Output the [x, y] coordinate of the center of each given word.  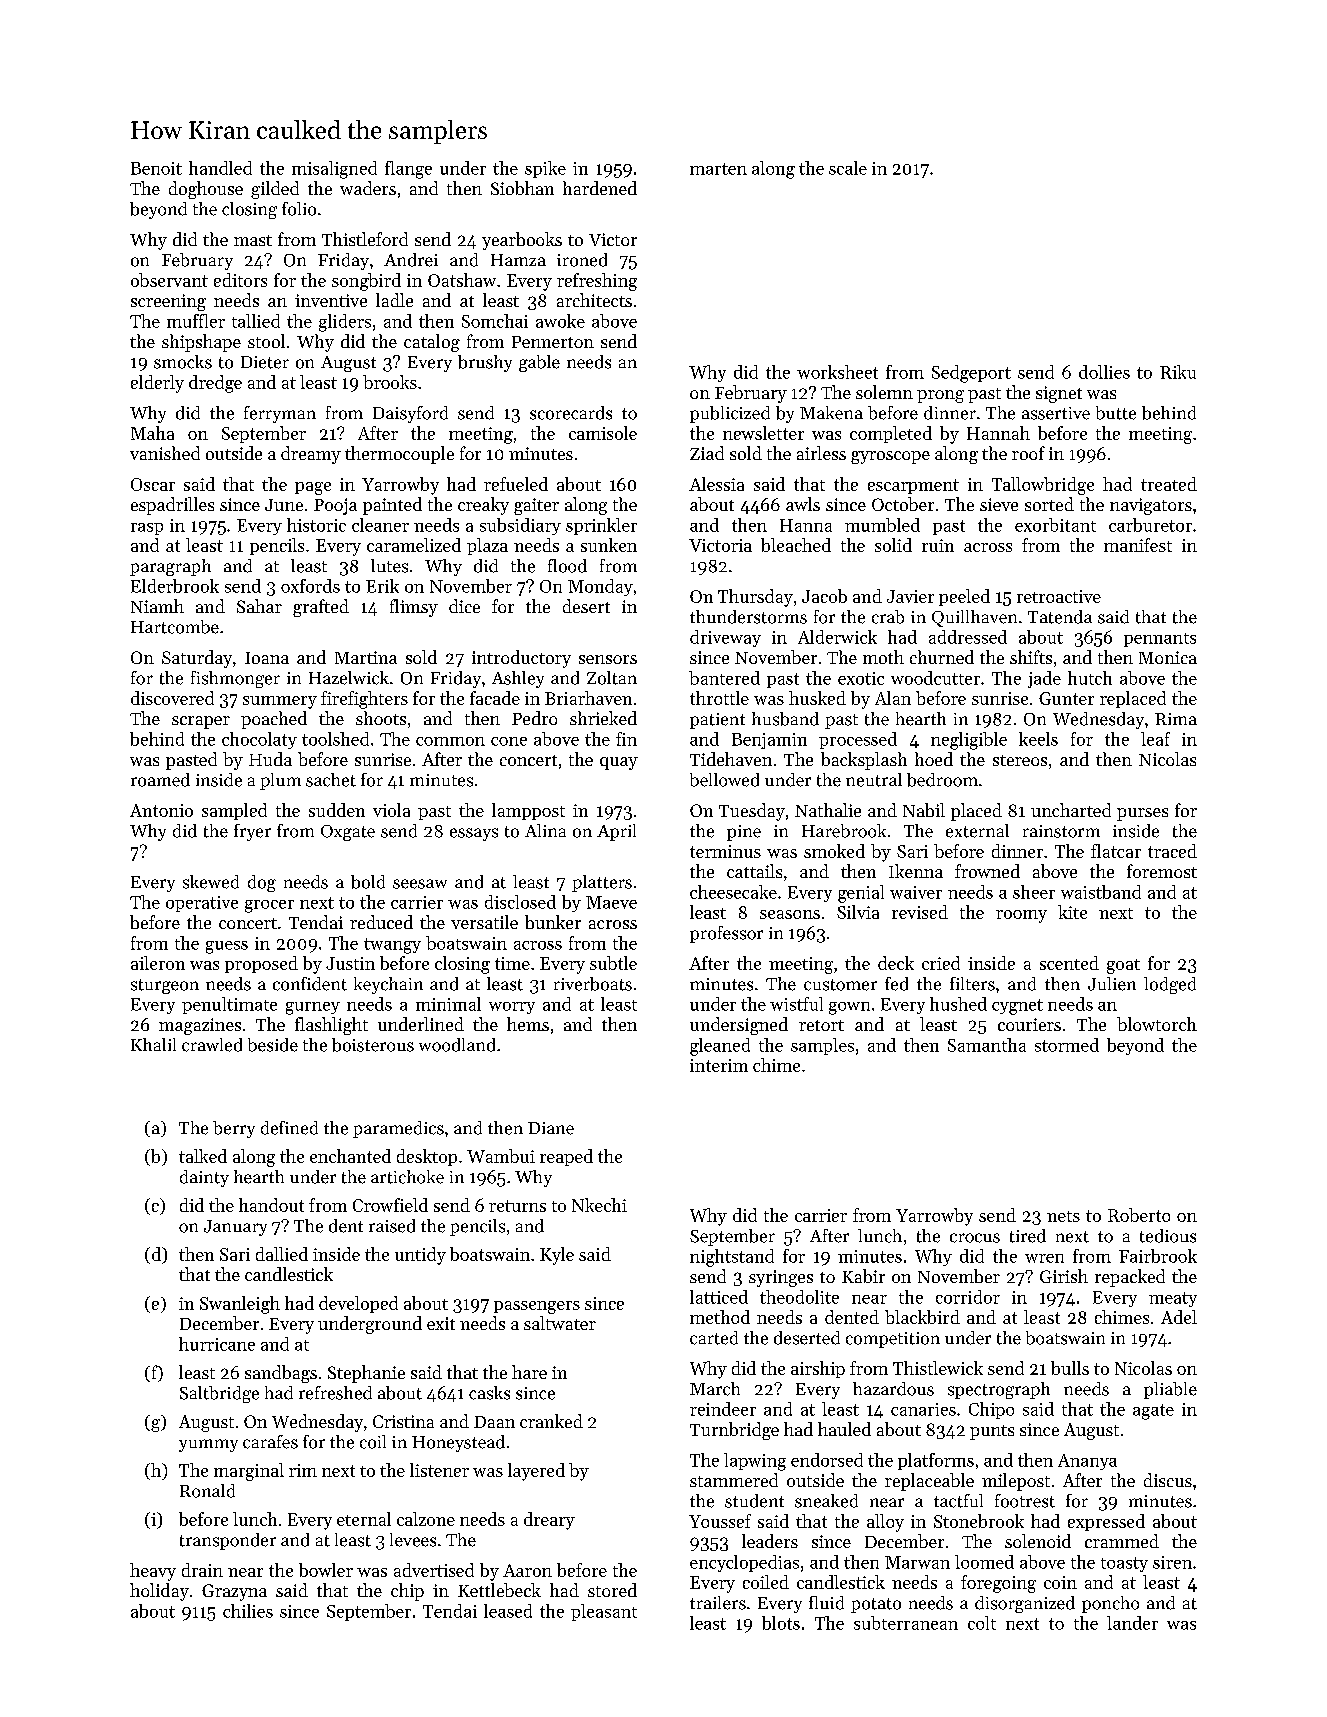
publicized [730, 414]
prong [940, 396]
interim [719, 1065]
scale [848, 168]
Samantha [987, 1045]
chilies [248, 1611]
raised [392, 1226]
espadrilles [172, 506]
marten [718, 169]
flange [408, 170]
